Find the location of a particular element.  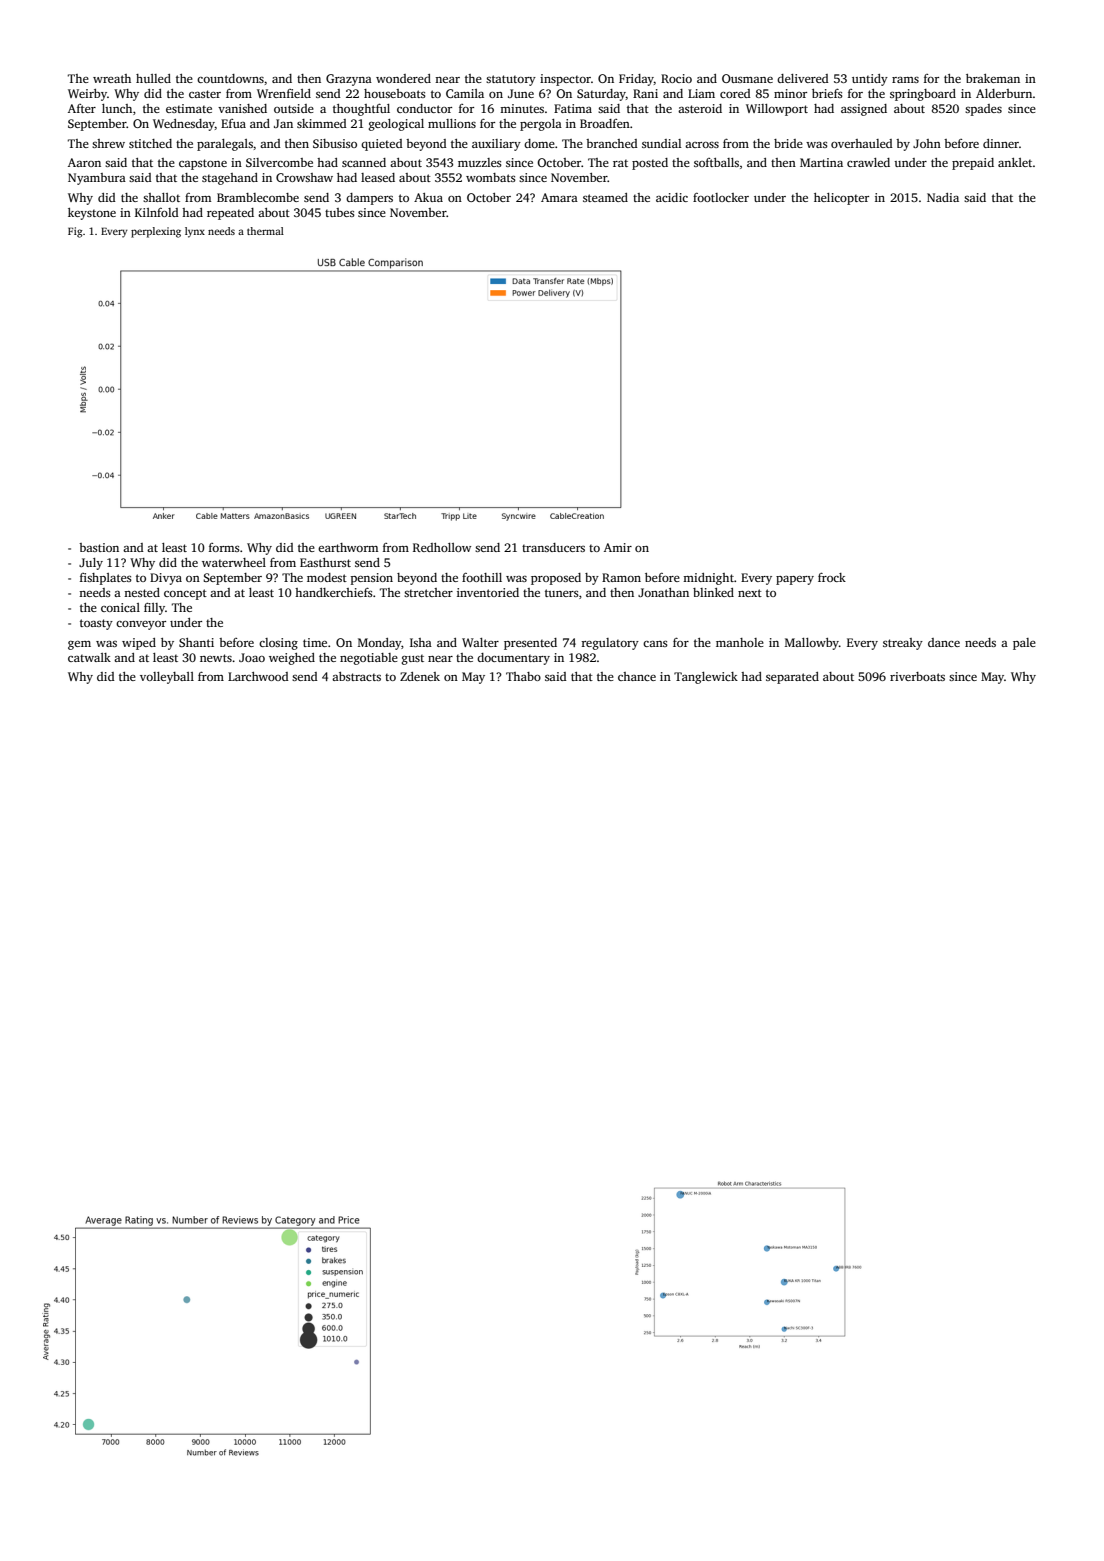

brakeman is located at coordinates (993, 78).
